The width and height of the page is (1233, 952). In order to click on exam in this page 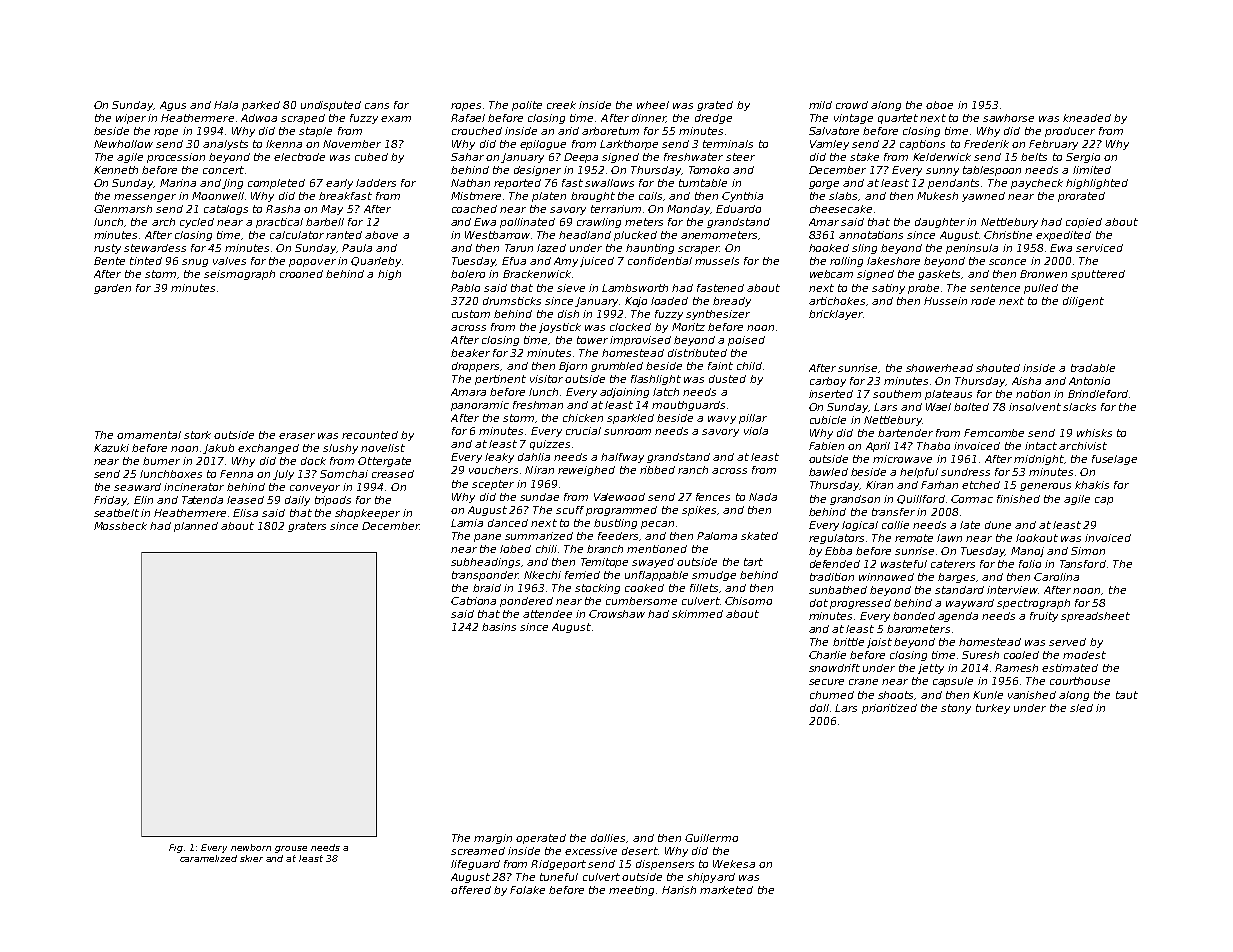, I will do `click(396, 119)`.
